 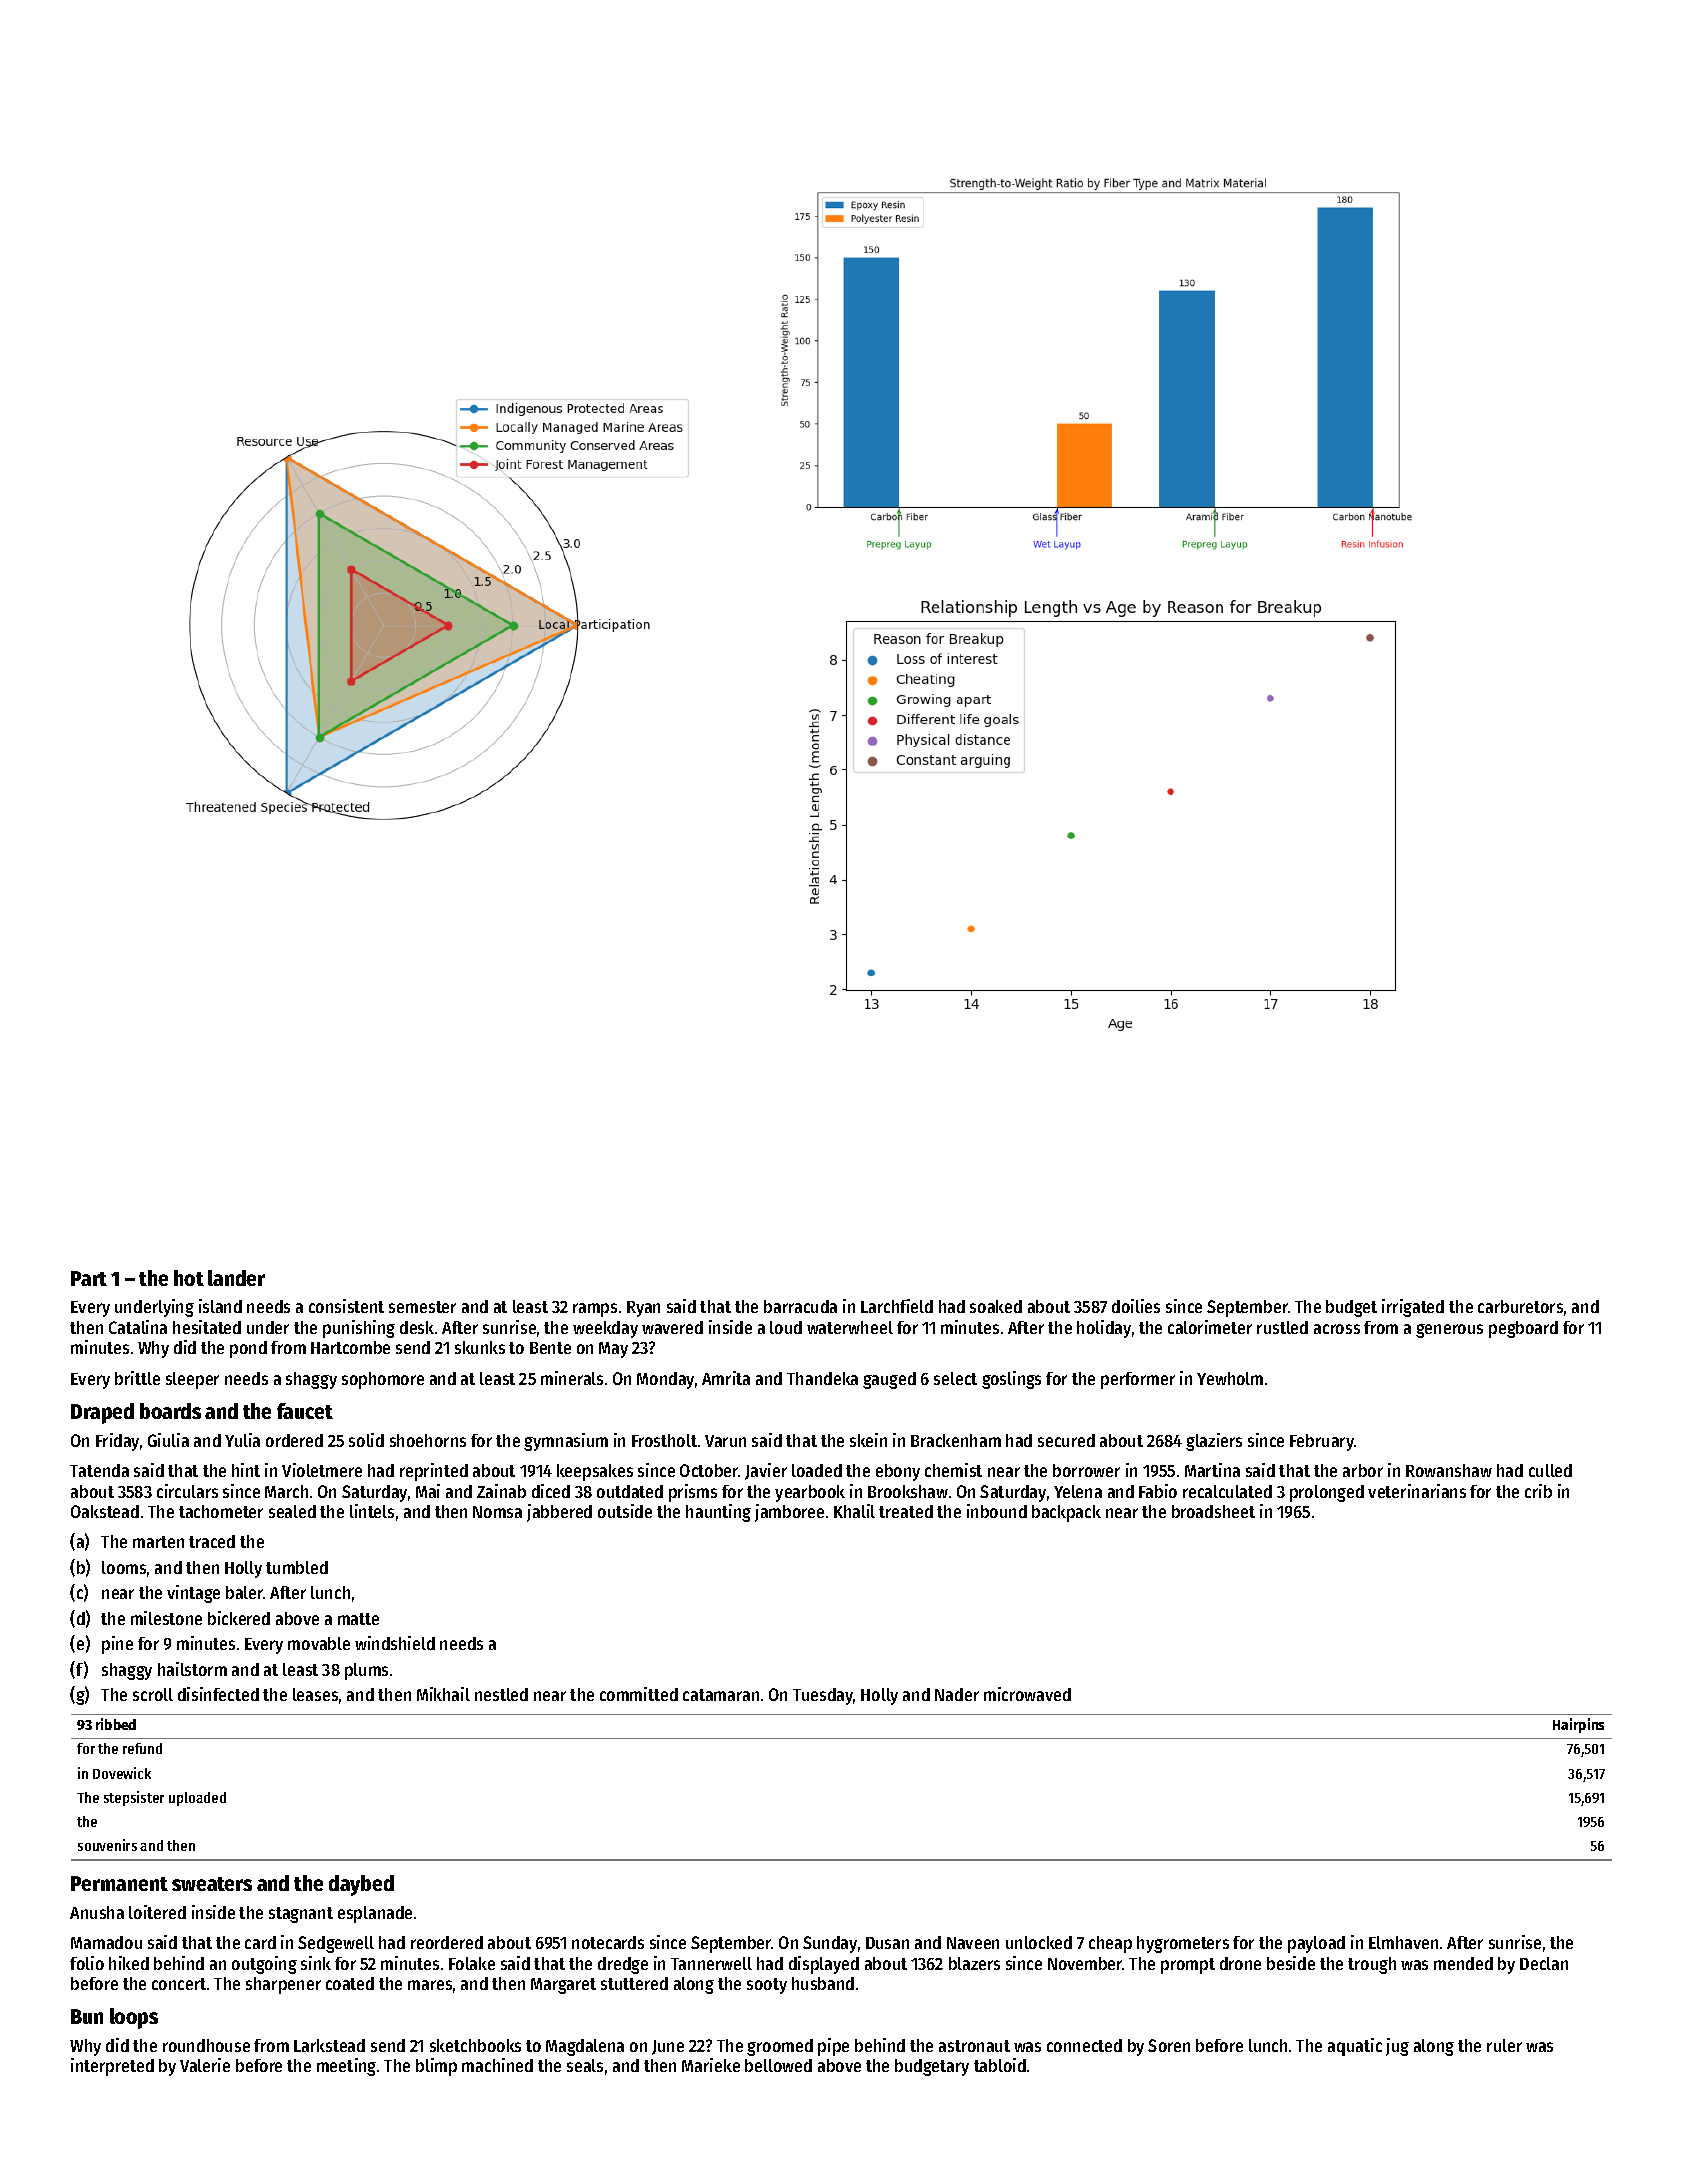 I want to click on ribbed, so click(x=116, y=1724).
